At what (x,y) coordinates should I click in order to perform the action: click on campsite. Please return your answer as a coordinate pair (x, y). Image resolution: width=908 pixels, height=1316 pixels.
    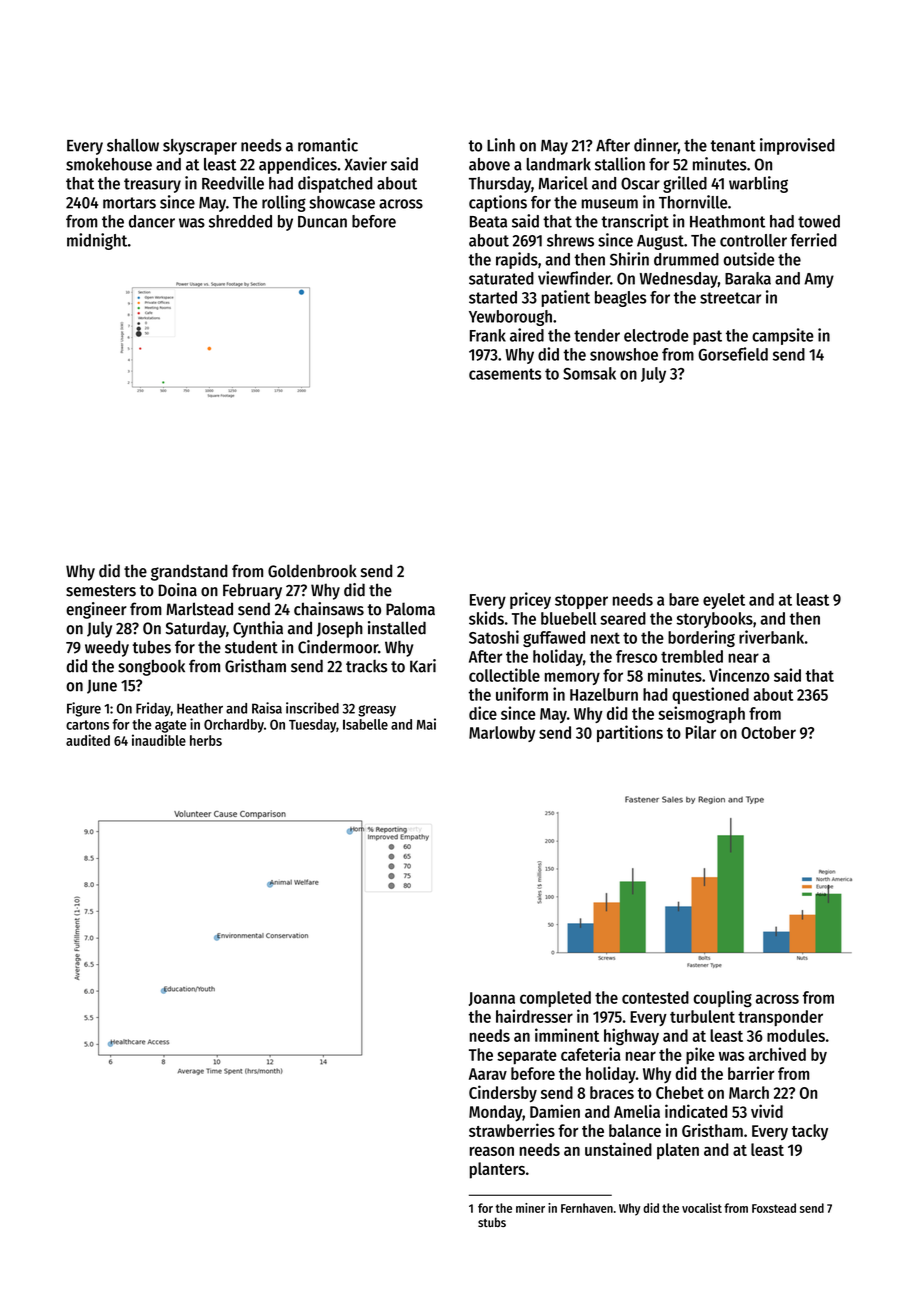
    Looking at the image, I should click on (783, 336).
